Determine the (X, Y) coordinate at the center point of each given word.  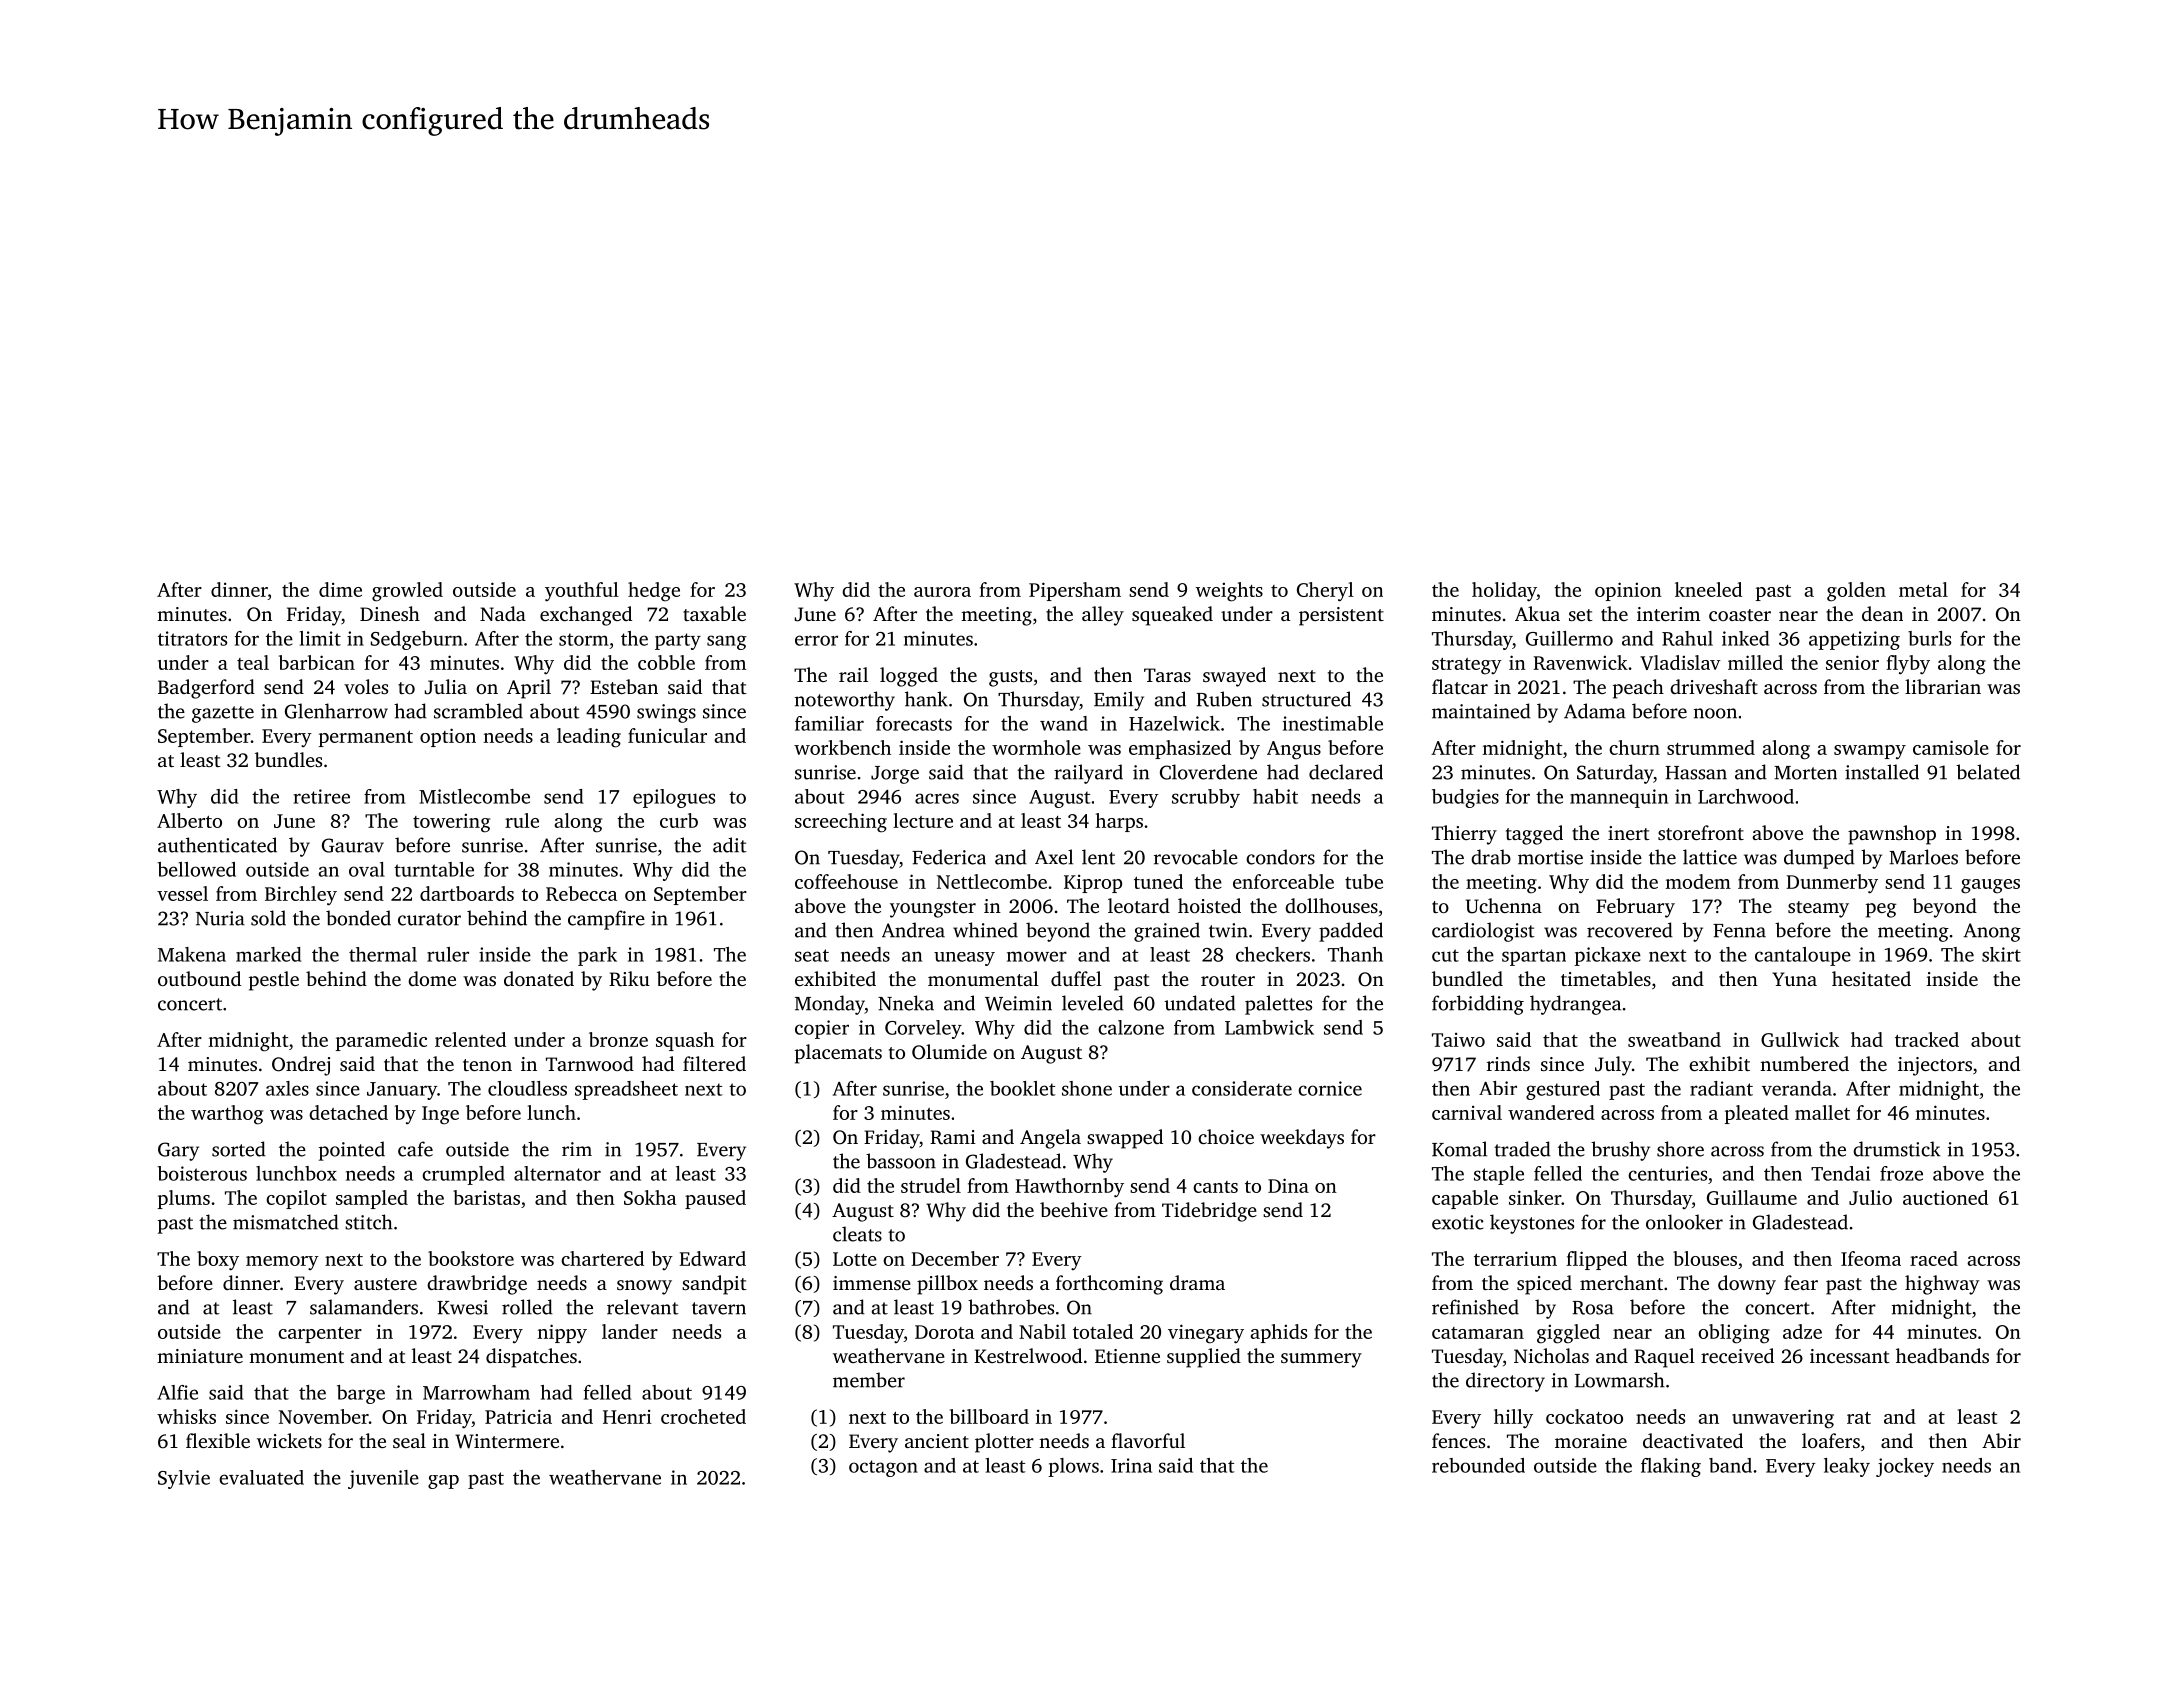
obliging (1734, 1334)
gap (443, 1482)
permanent (366, 739)
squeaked (1172, 616)
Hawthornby (1069, 1188)
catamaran (1478, 1333)
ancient (937, 1441)
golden (1856, 592)
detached (348, 1112)
